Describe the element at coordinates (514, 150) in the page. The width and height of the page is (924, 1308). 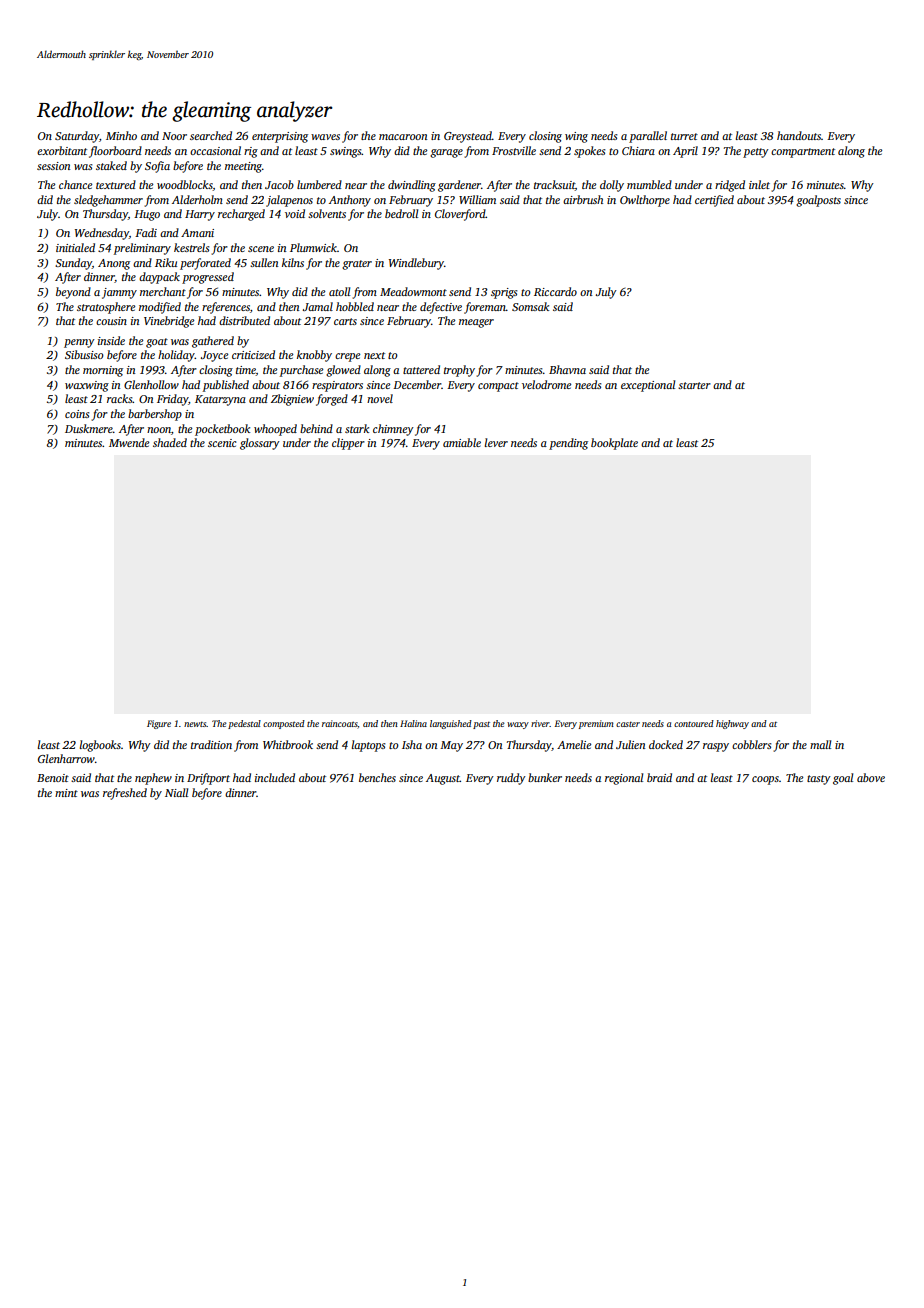
I see `Frostville` at that location.
